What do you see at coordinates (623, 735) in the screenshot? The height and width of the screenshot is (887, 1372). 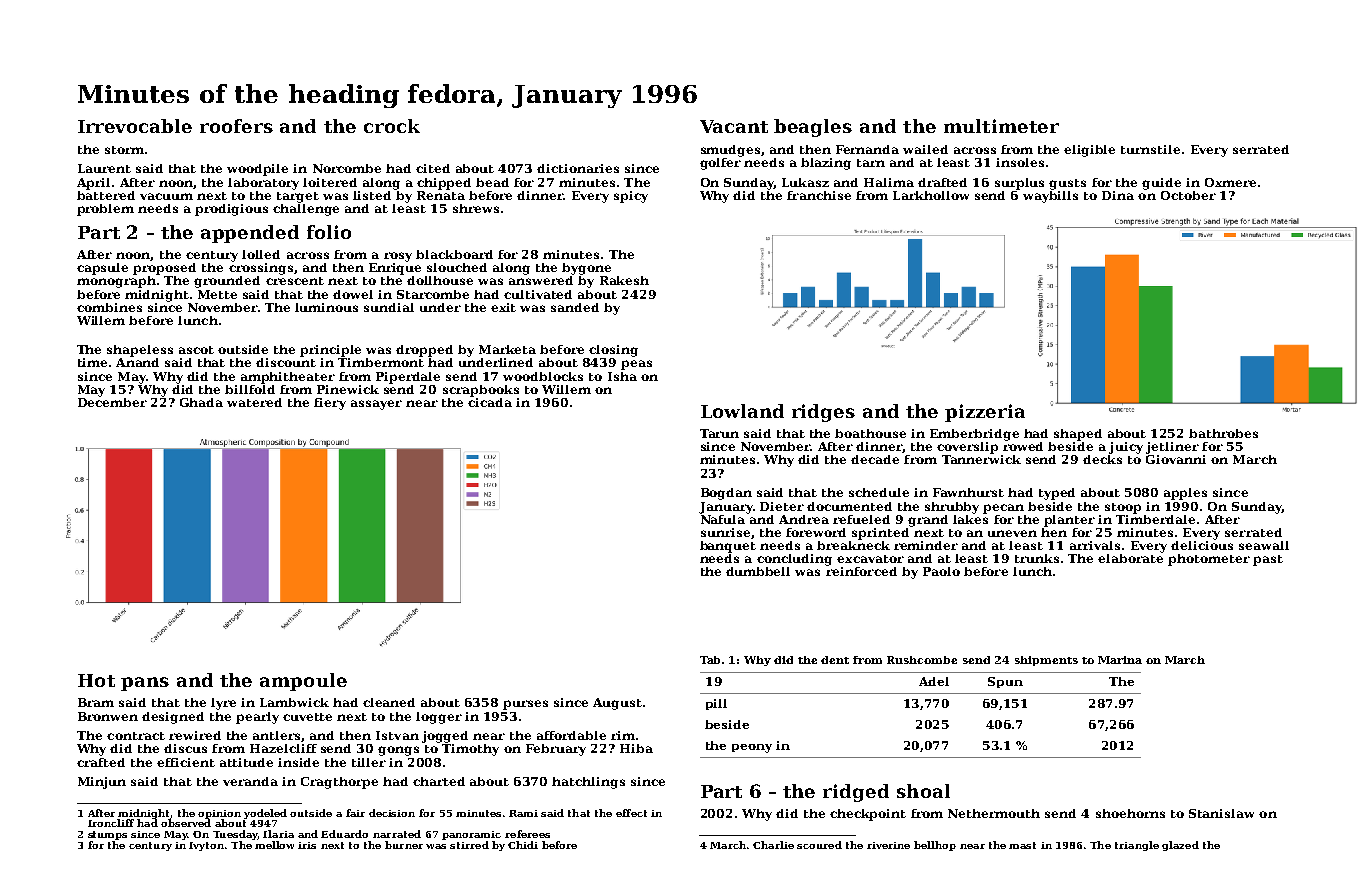 I see `rim` at bounding box center [623, 735].
